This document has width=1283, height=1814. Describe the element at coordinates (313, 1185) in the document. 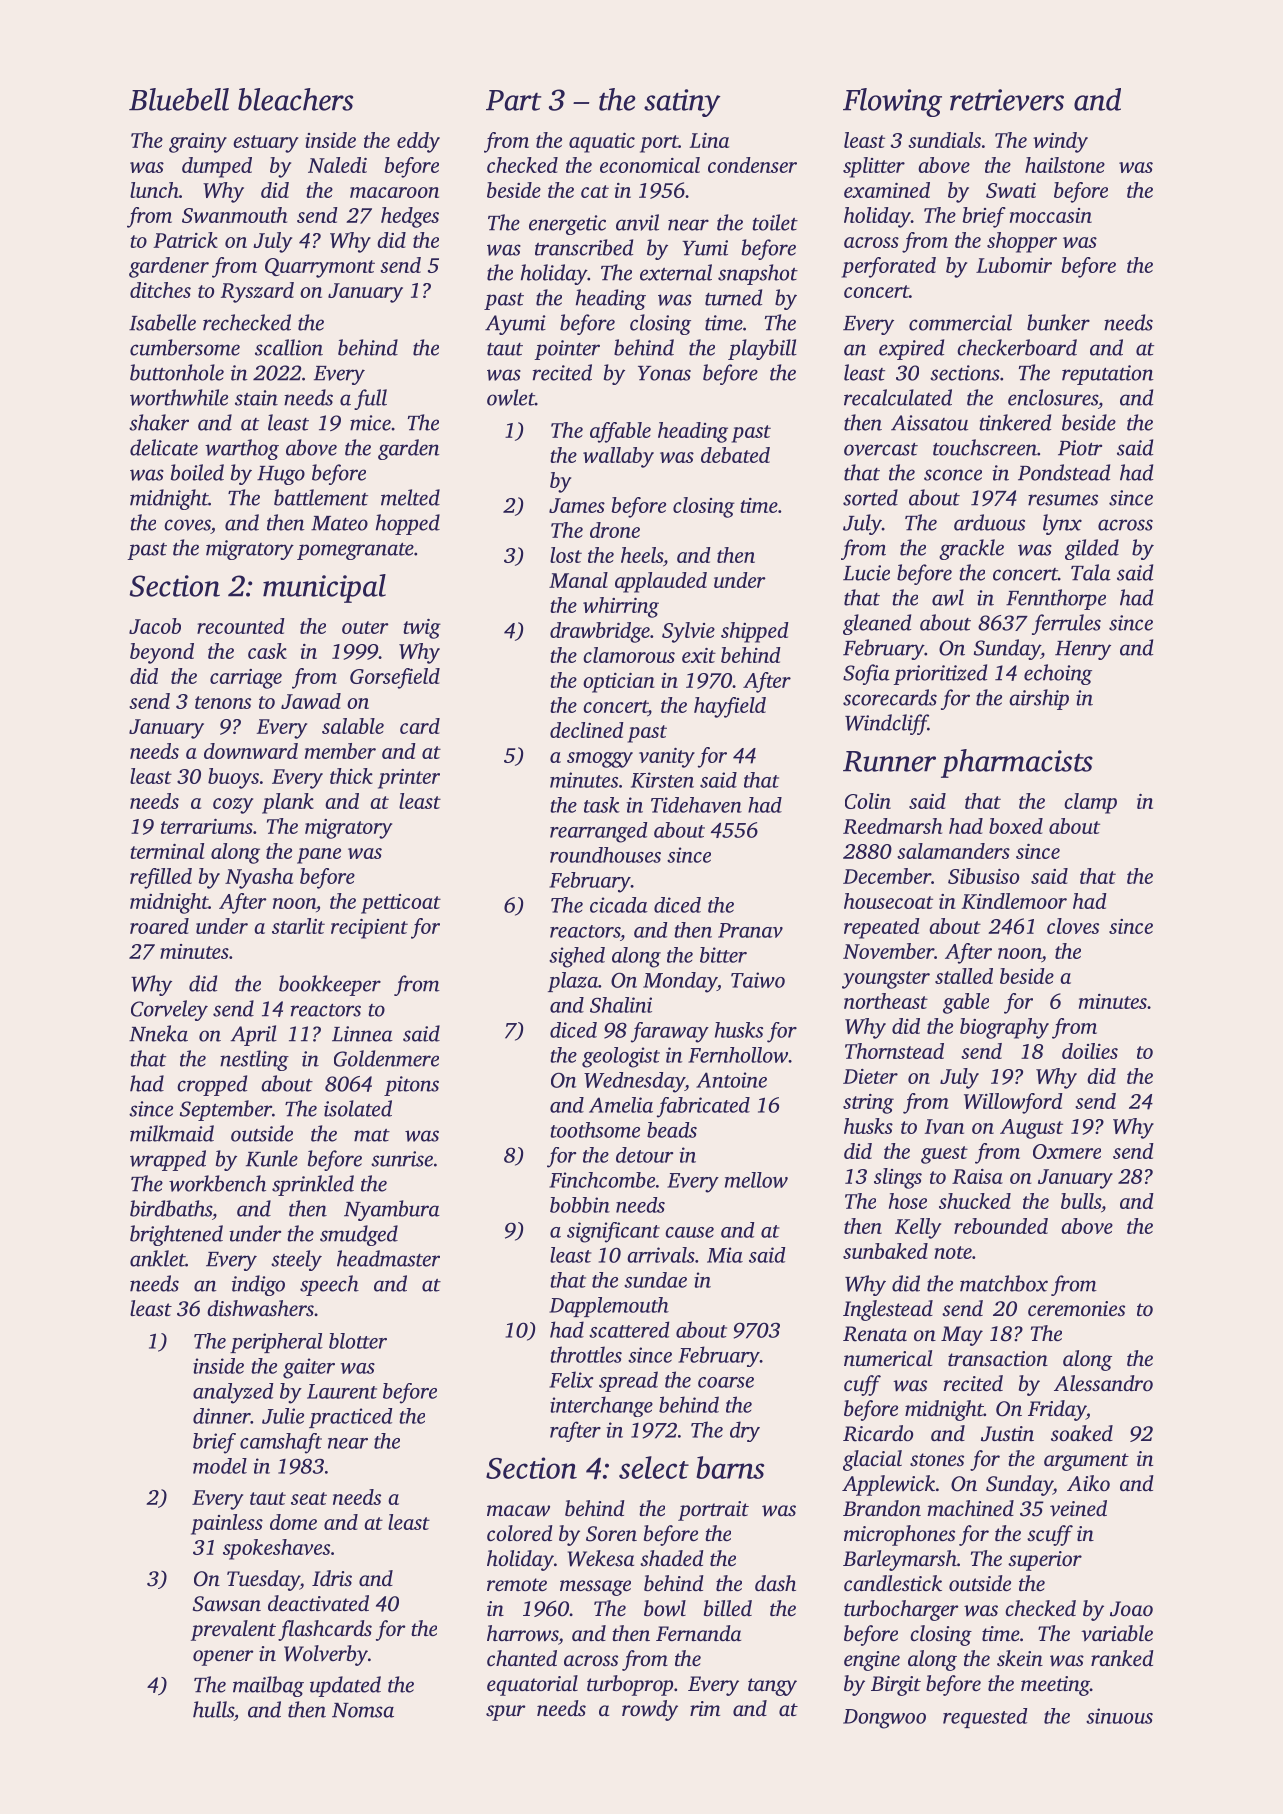

I see `sprinkled` at that location.
